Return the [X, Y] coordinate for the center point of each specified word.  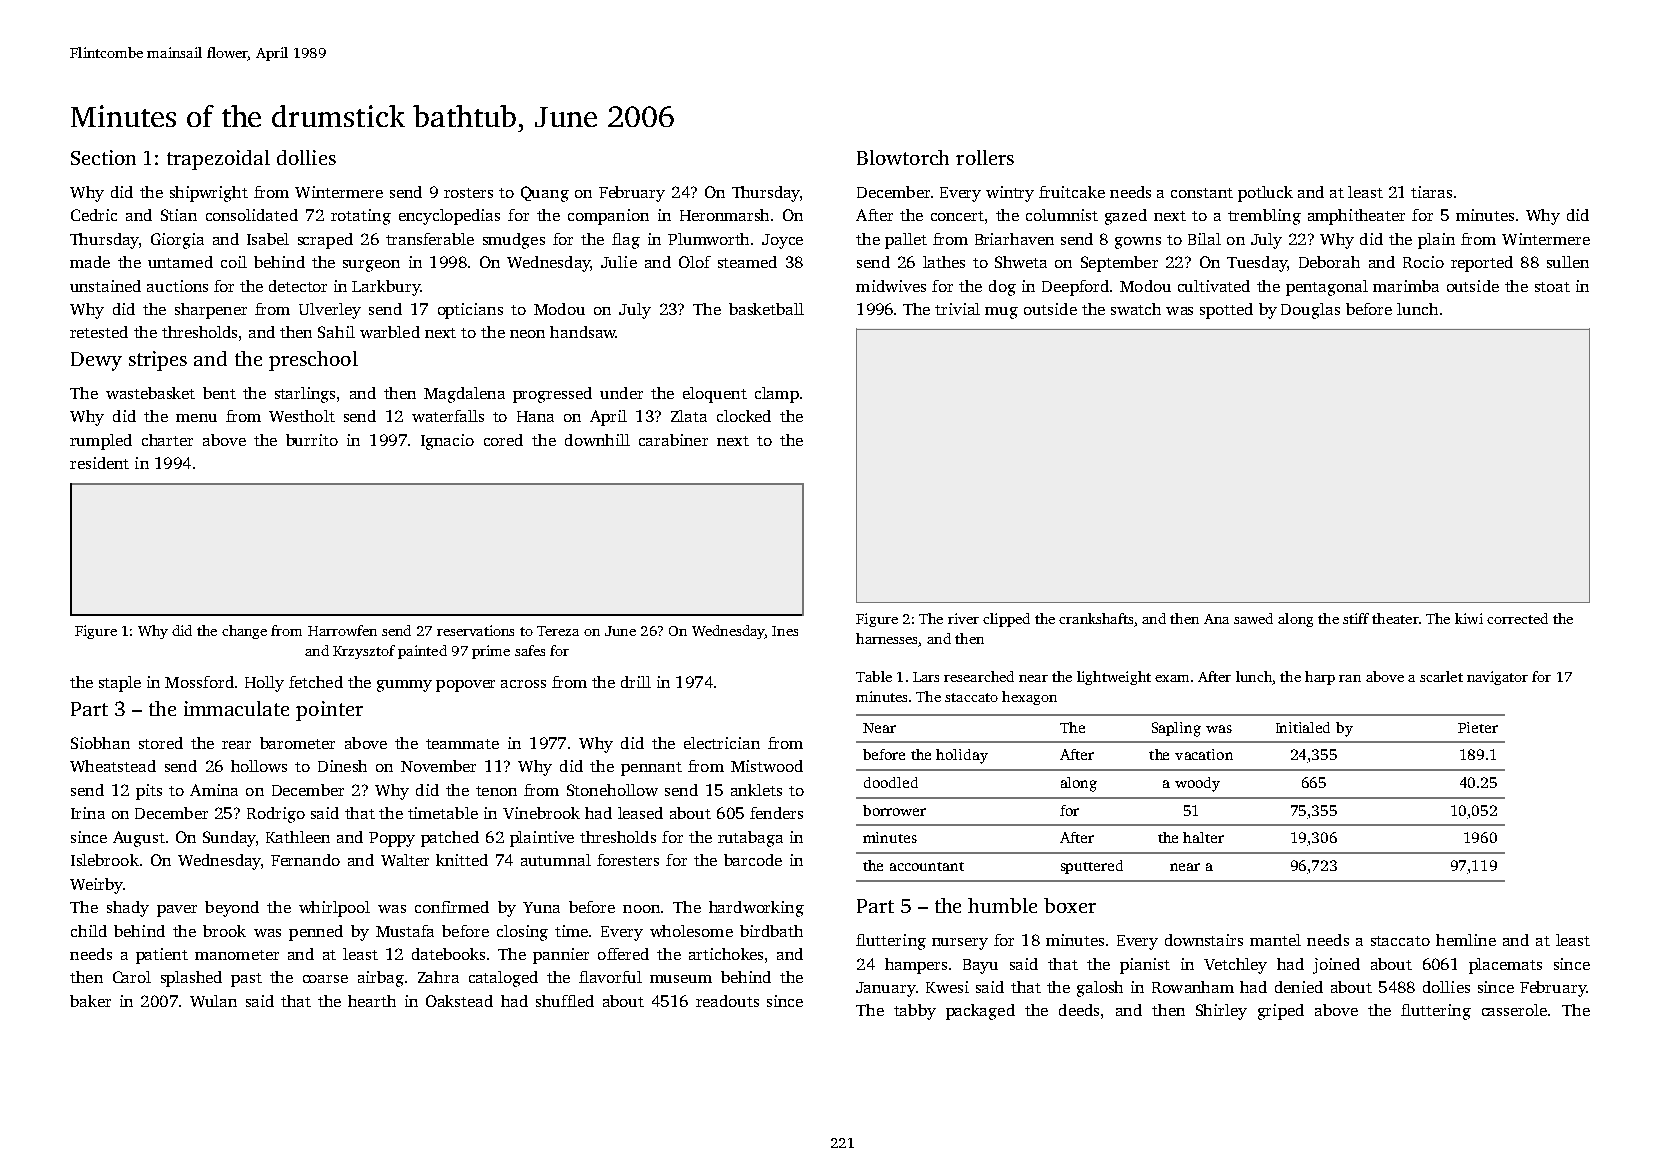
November [438, 766]
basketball [766, 309]
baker [90, 1001]
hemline [1466, 940]
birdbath [771, 931]
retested [99, 332]
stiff [1356, 618]
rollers [985, 157]
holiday [962, 756]
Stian [179, 215]
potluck [1265, 194]
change [244, 632]
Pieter [1478, 727]
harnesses [886, 638]
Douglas [1310, 311]
